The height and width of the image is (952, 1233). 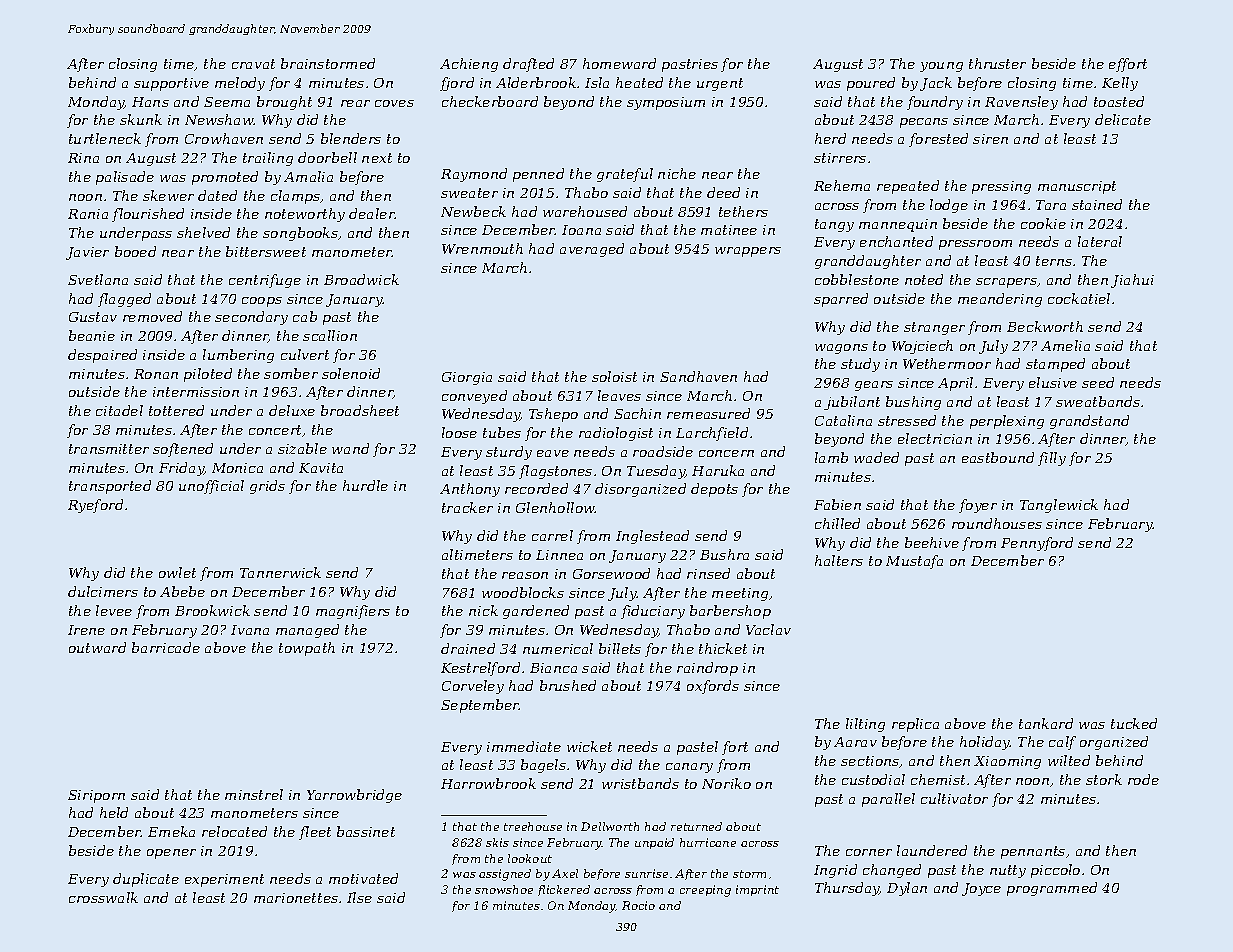 I want to click on tucked, so click(x=1134, y=723).
